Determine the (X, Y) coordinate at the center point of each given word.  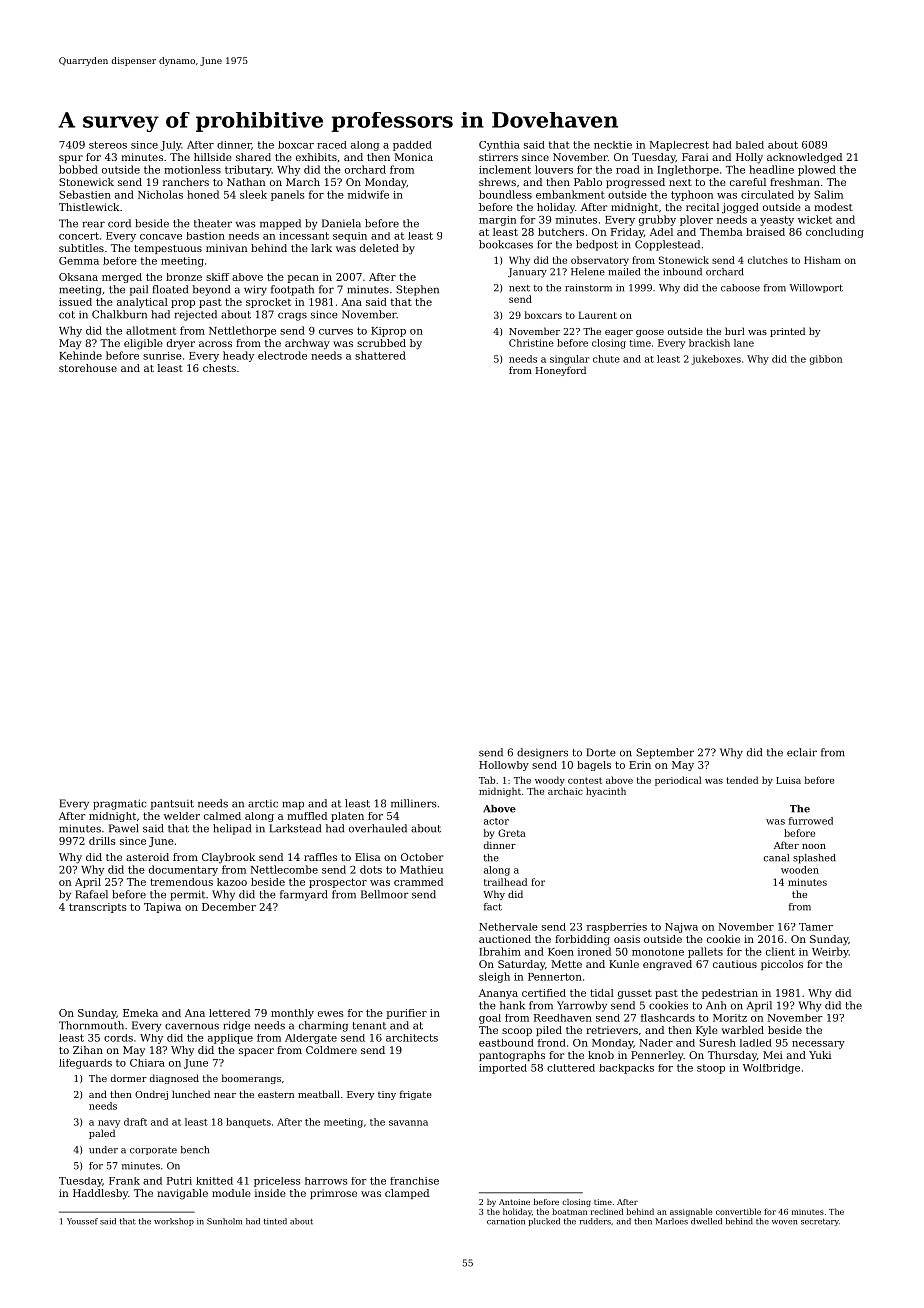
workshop (174, 1222)
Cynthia (499, 146)
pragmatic (119, 804)
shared (253, 157)
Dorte (600, 752)
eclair (802, 752)
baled (750, 145)
